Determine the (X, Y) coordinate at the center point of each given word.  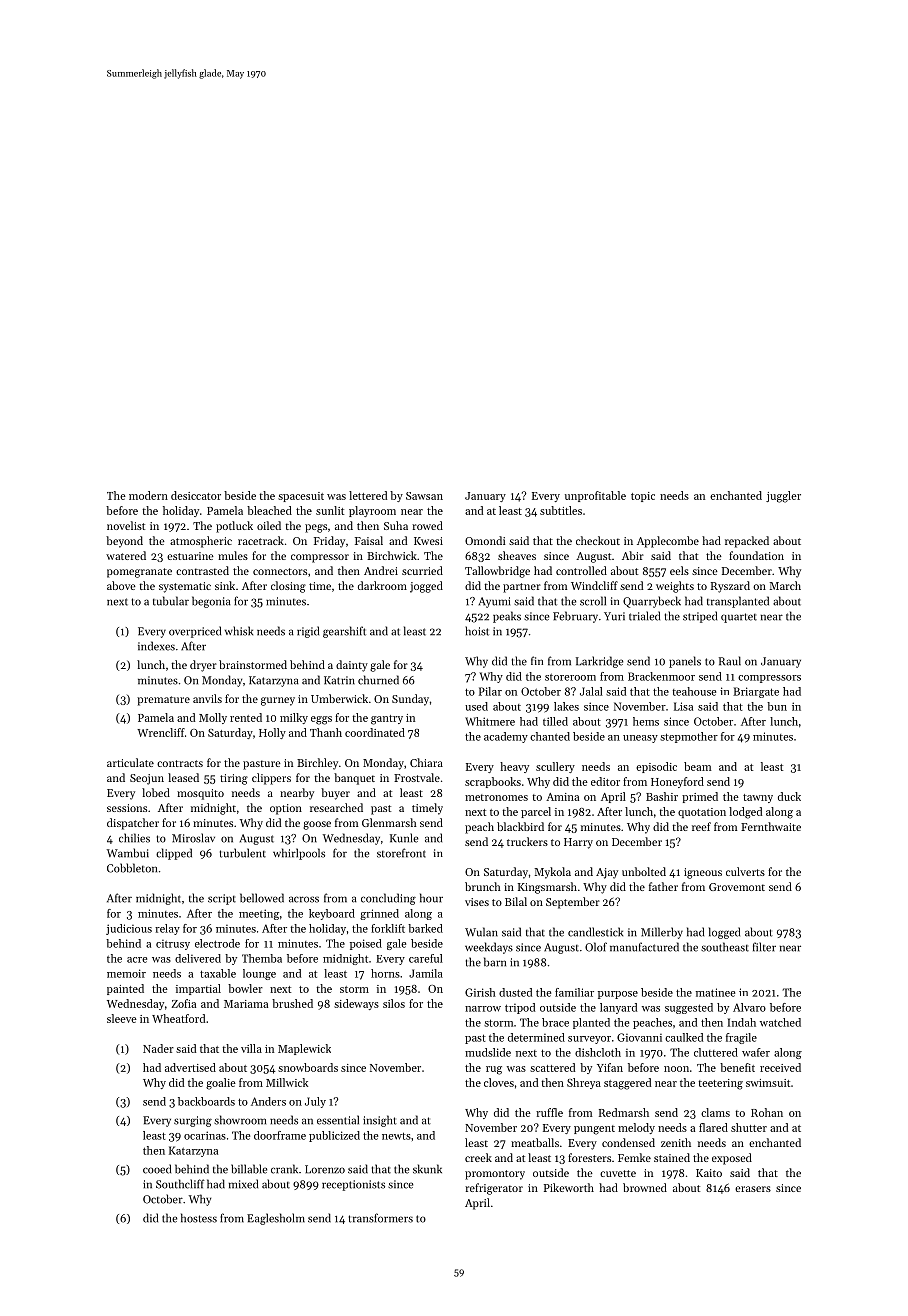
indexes (156, 646)
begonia (211, 602)
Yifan (610, 1067)
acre (137, 960)
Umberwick (339, 698)
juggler (783, 497)
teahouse (694, 691)
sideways (356, 1004)
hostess (199, 1218)
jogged (426, 587)
